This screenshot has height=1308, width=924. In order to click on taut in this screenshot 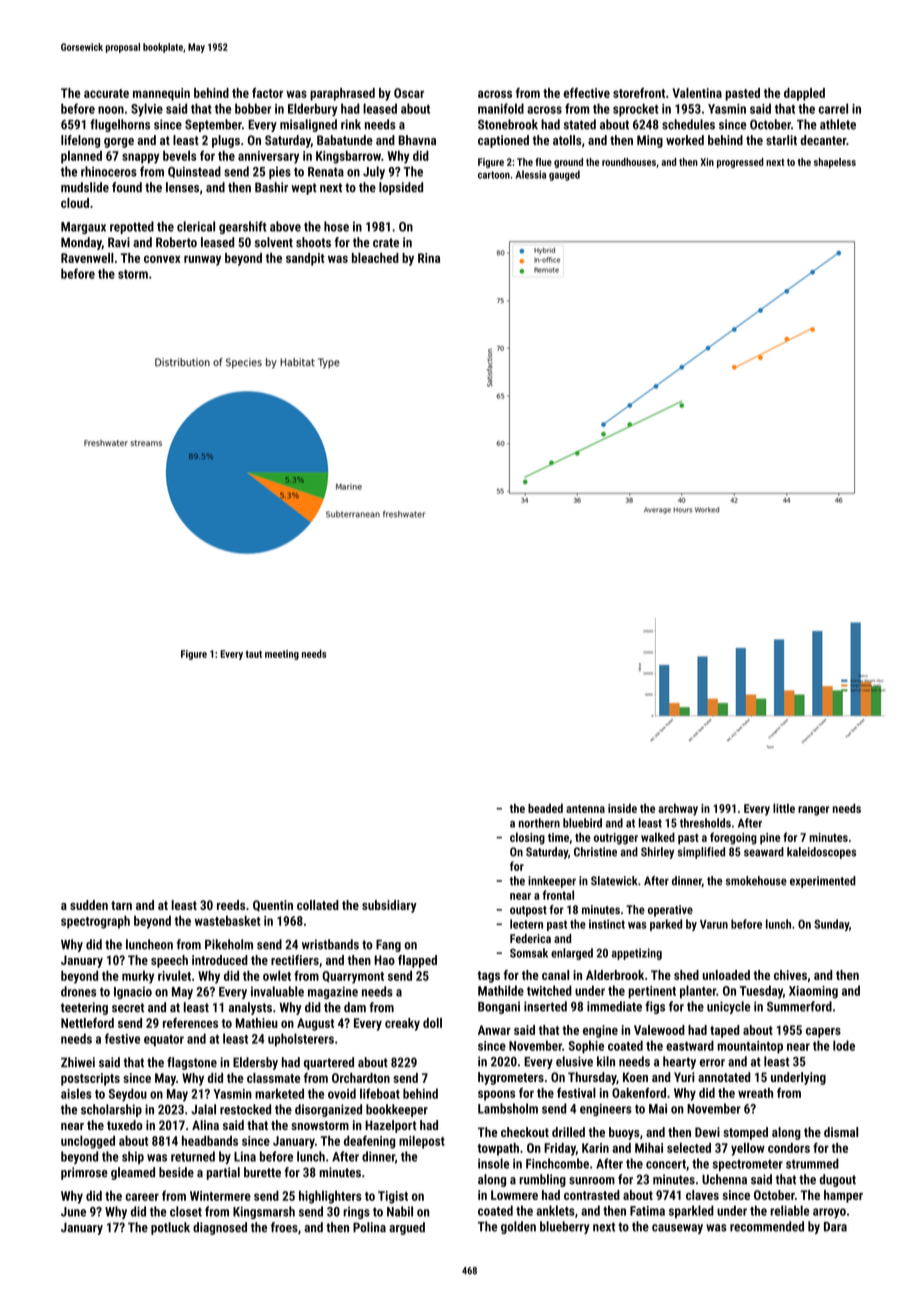, I will do `click(254, 654)`.
